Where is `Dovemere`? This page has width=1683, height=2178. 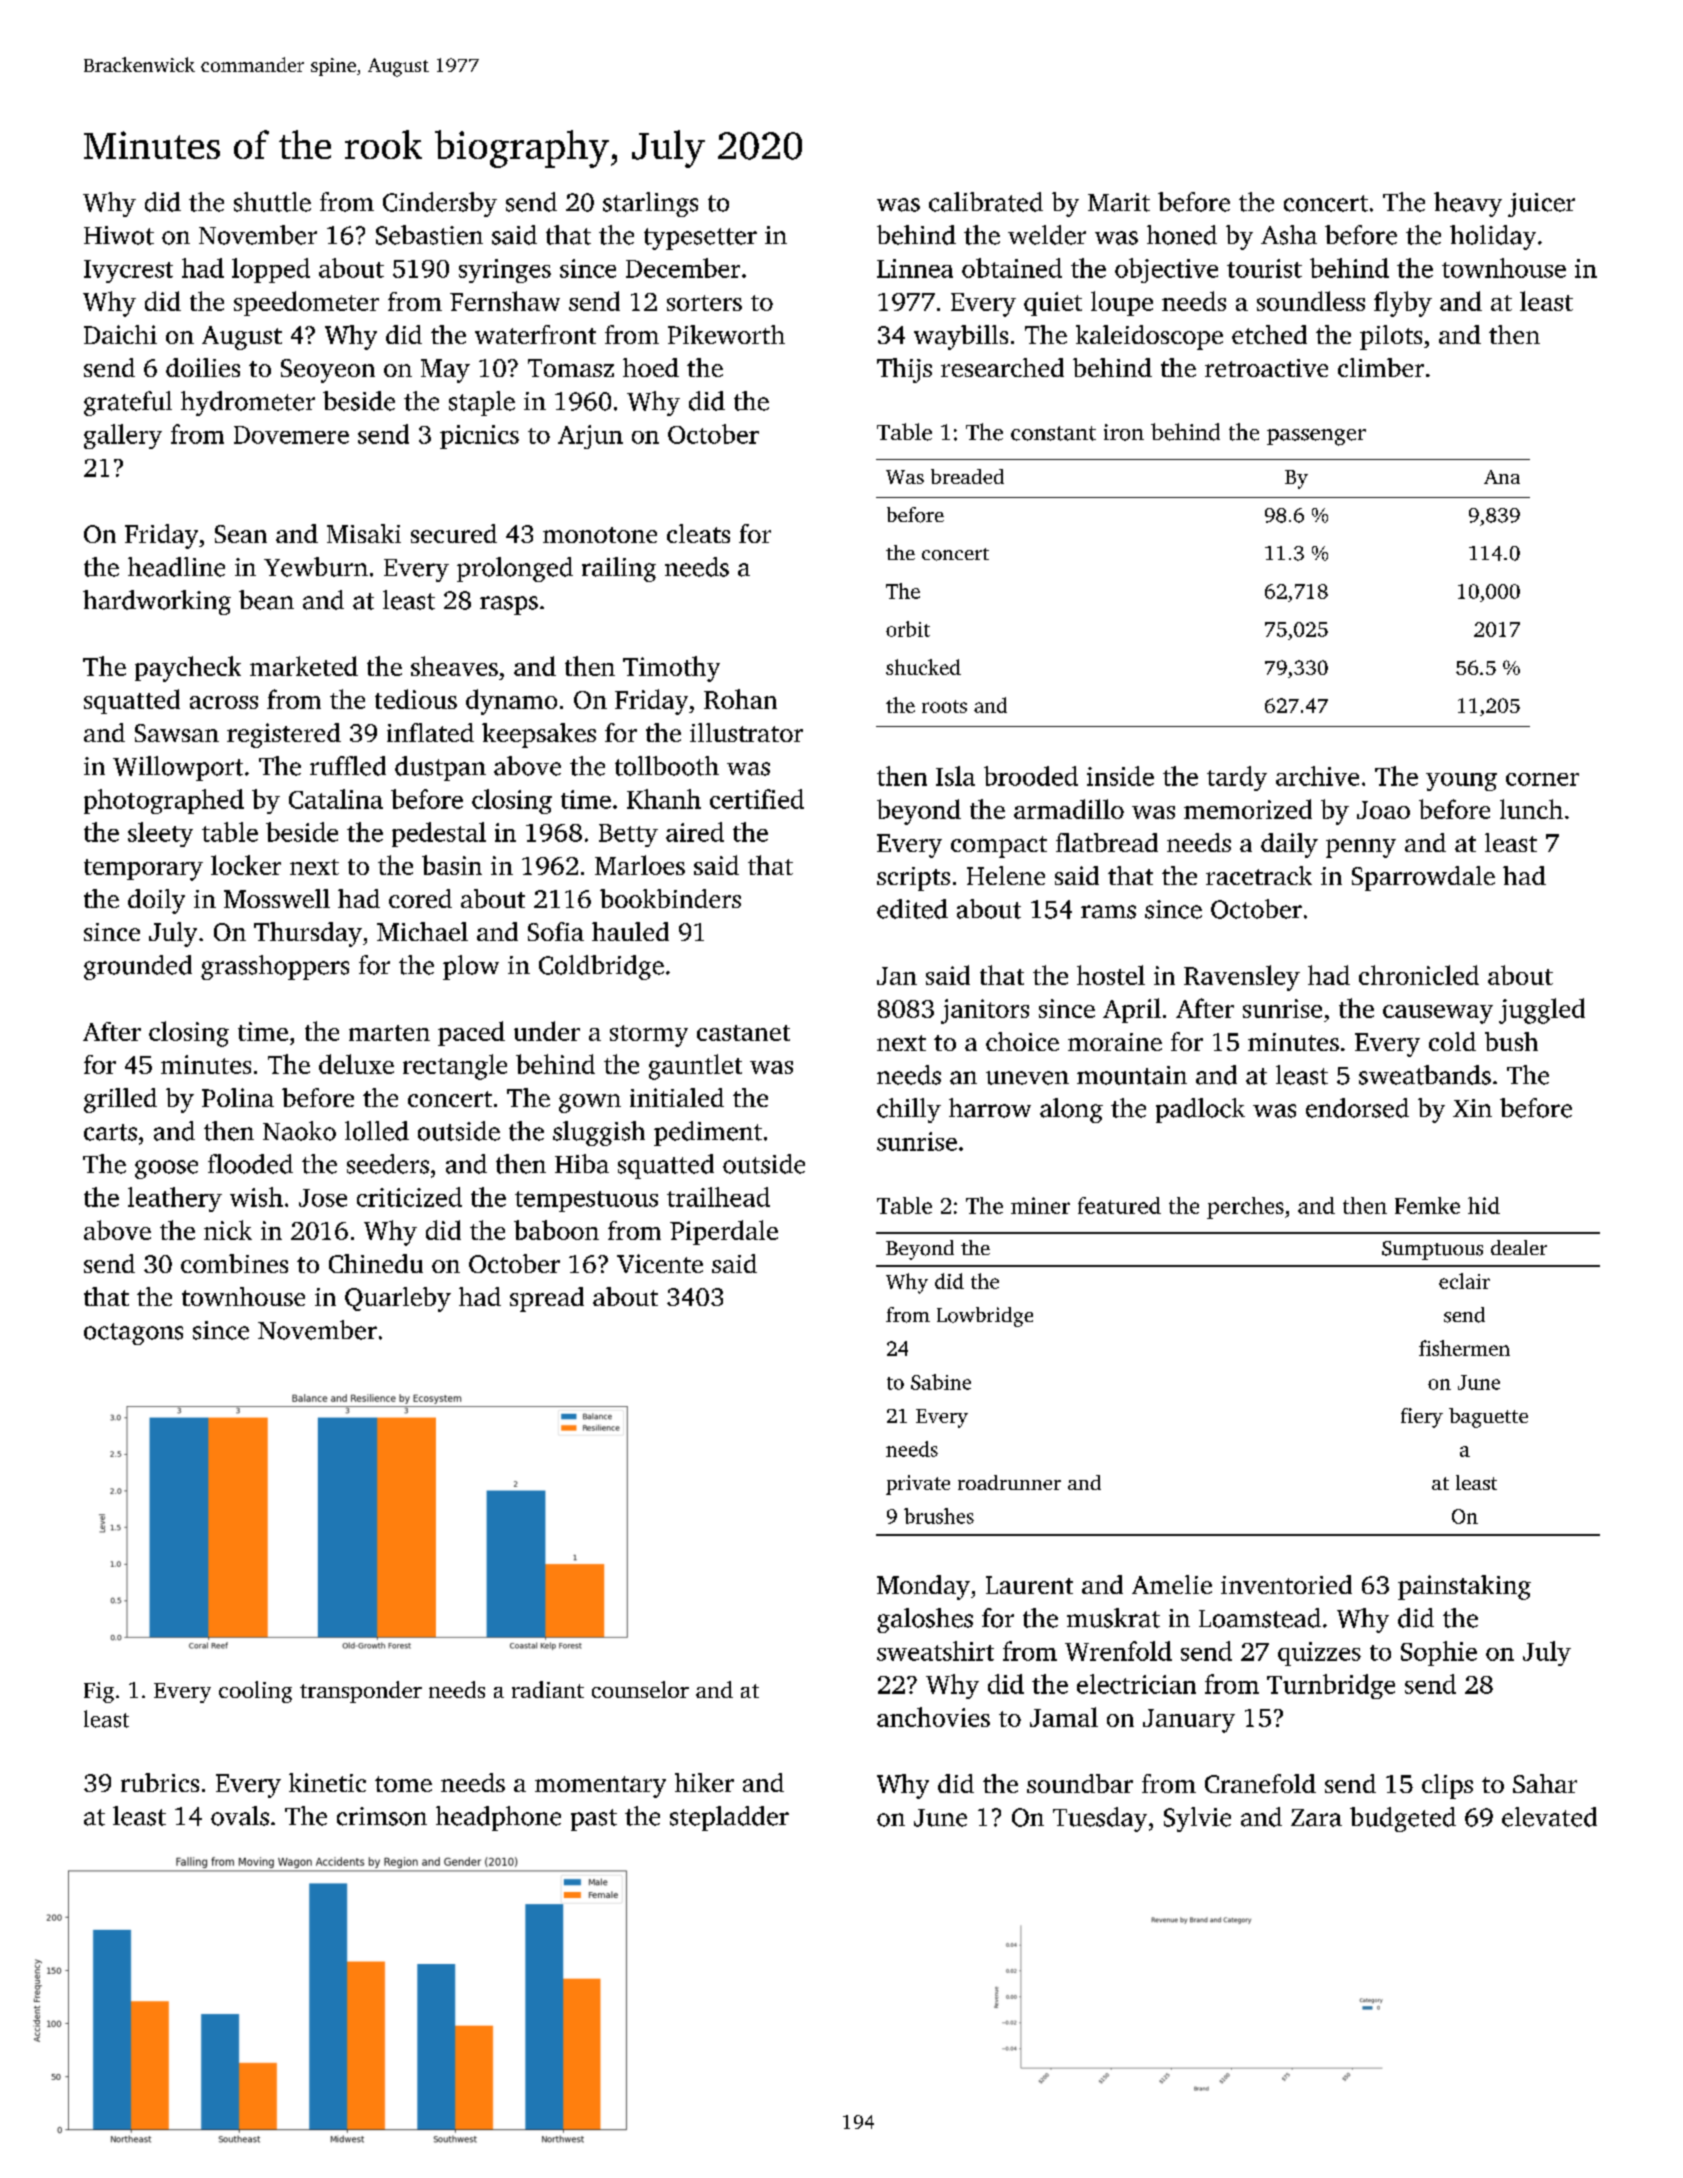
Dovemere is located at coordinates (291, 435).
